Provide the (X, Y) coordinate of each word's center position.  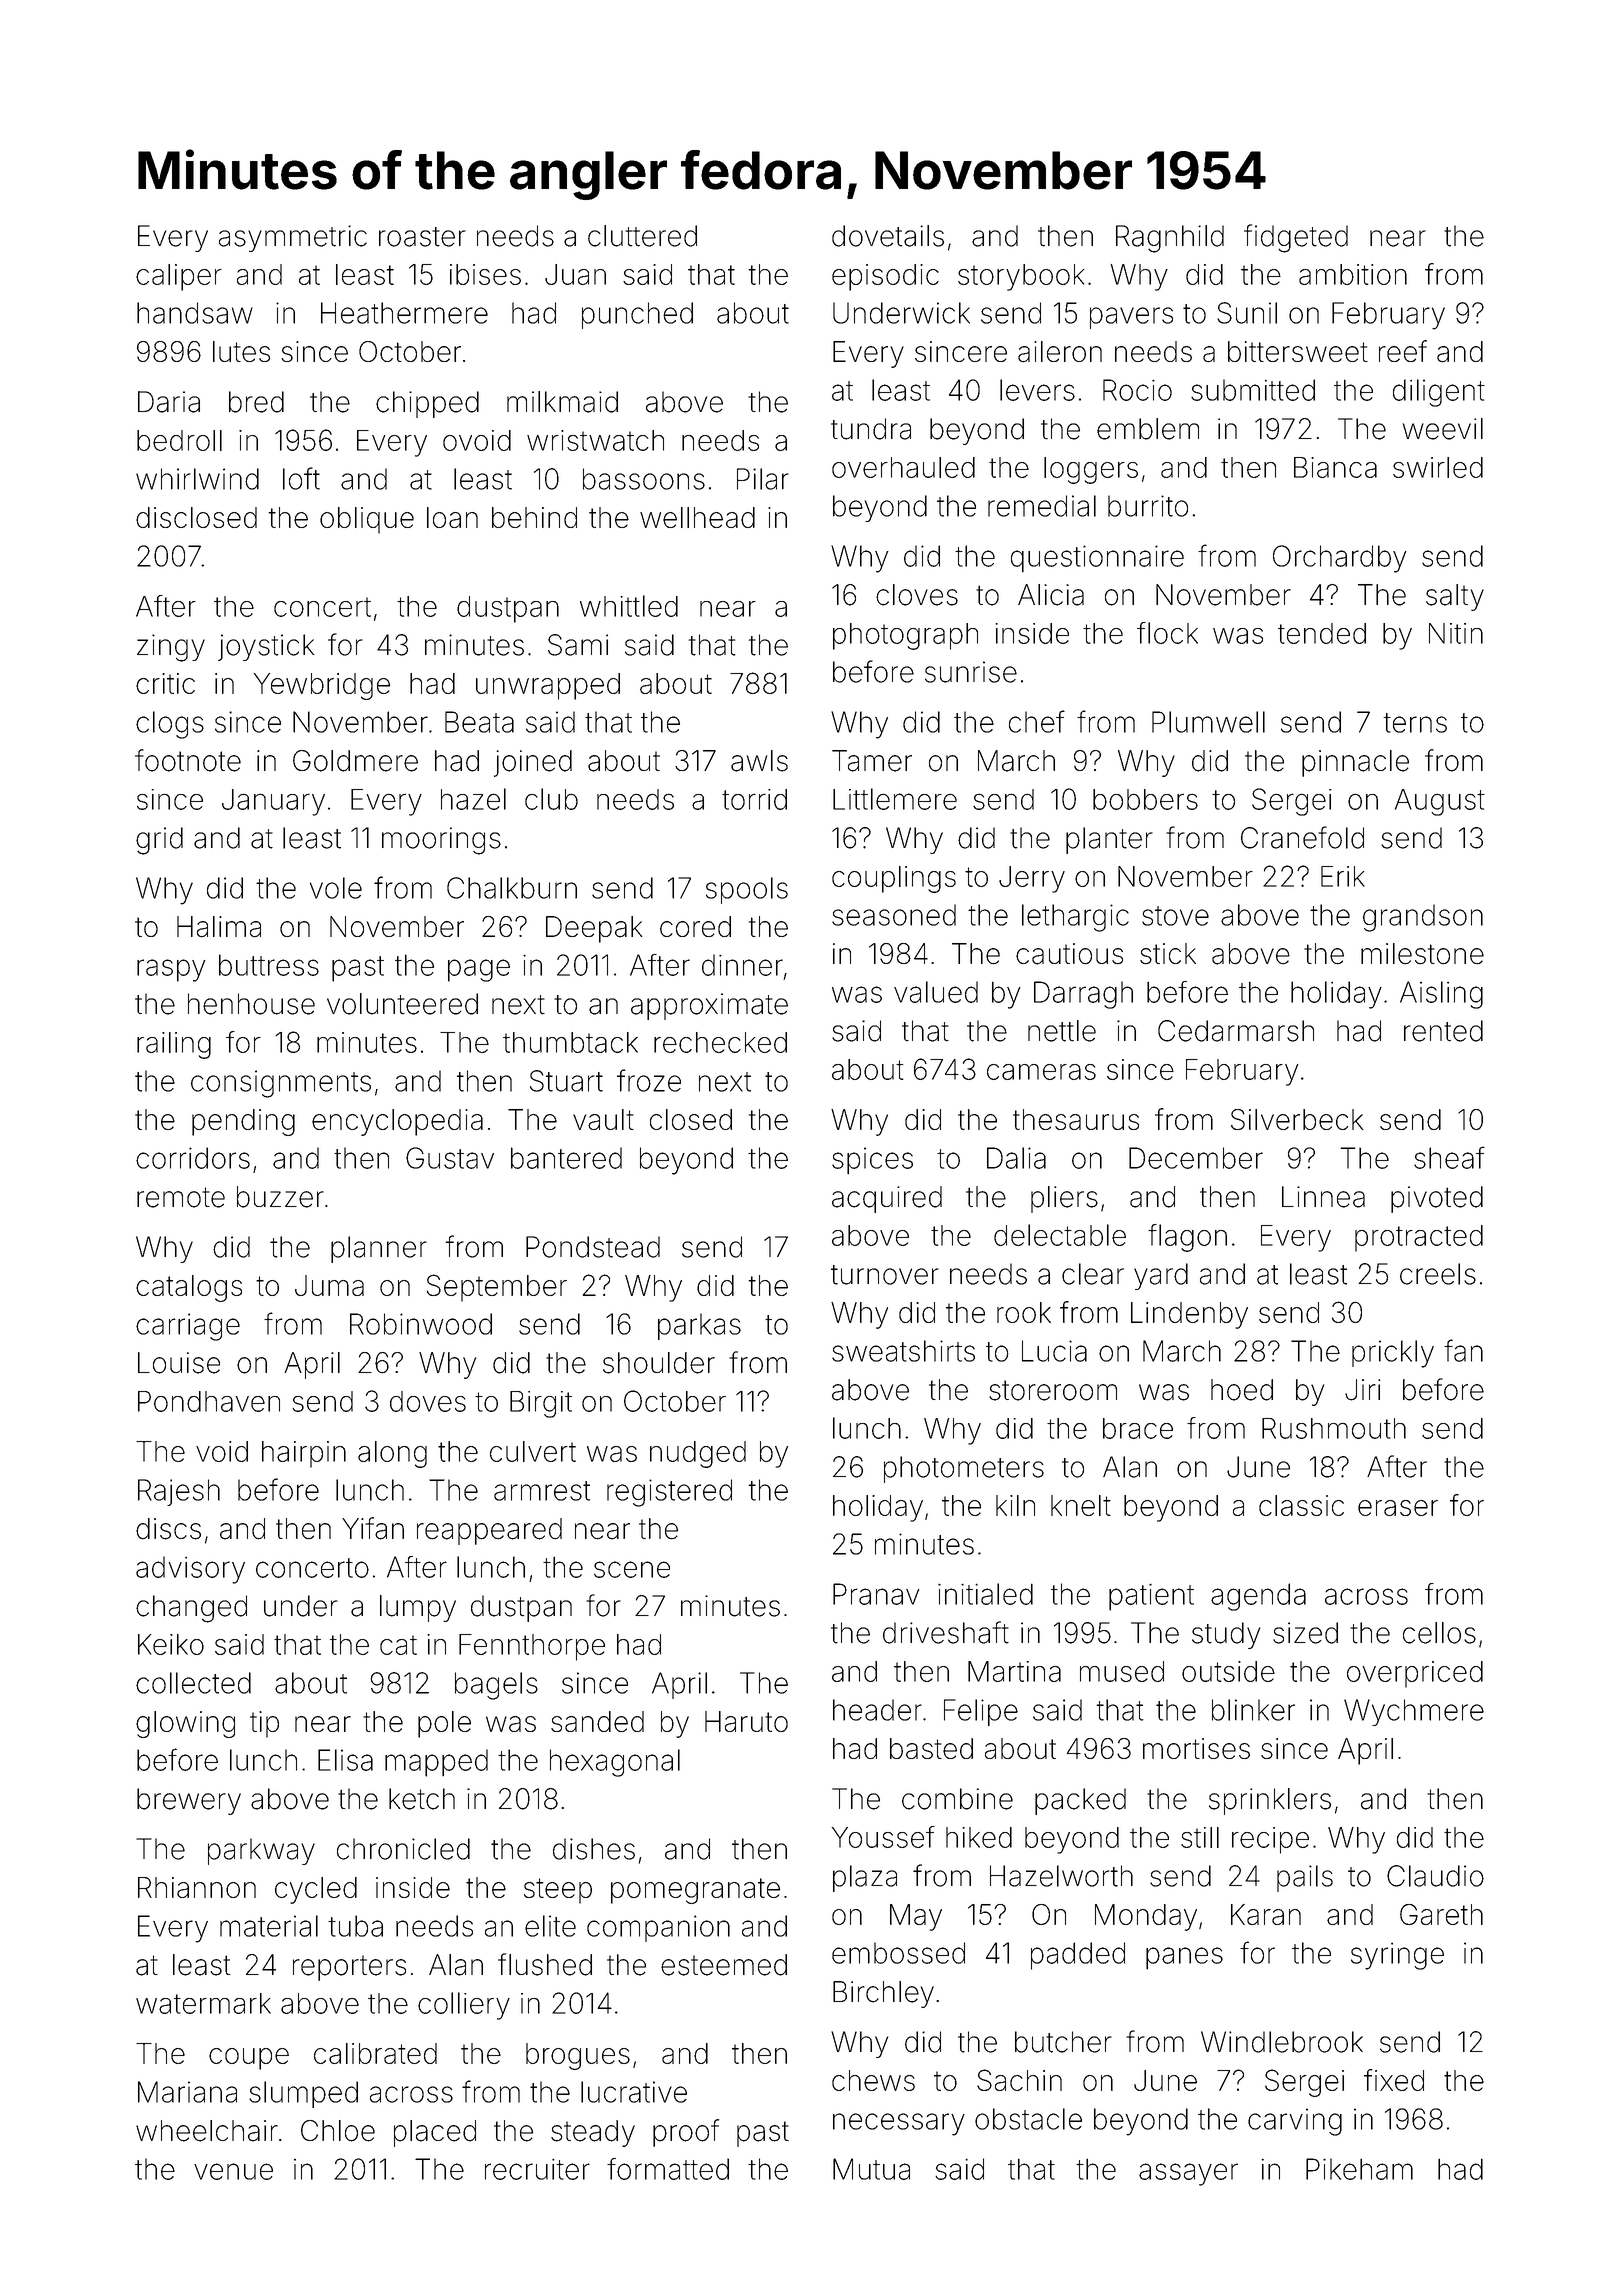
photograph (905, 636)
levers (1037, 390)
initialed (985, 1594)
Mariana (187, 2092)
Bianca (1335, 467)
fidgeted (1296, 238)
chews (873, 2080)
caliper (179, 277)
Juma (329, 1285)
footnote (188, 760)
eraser (1398, 1508)
